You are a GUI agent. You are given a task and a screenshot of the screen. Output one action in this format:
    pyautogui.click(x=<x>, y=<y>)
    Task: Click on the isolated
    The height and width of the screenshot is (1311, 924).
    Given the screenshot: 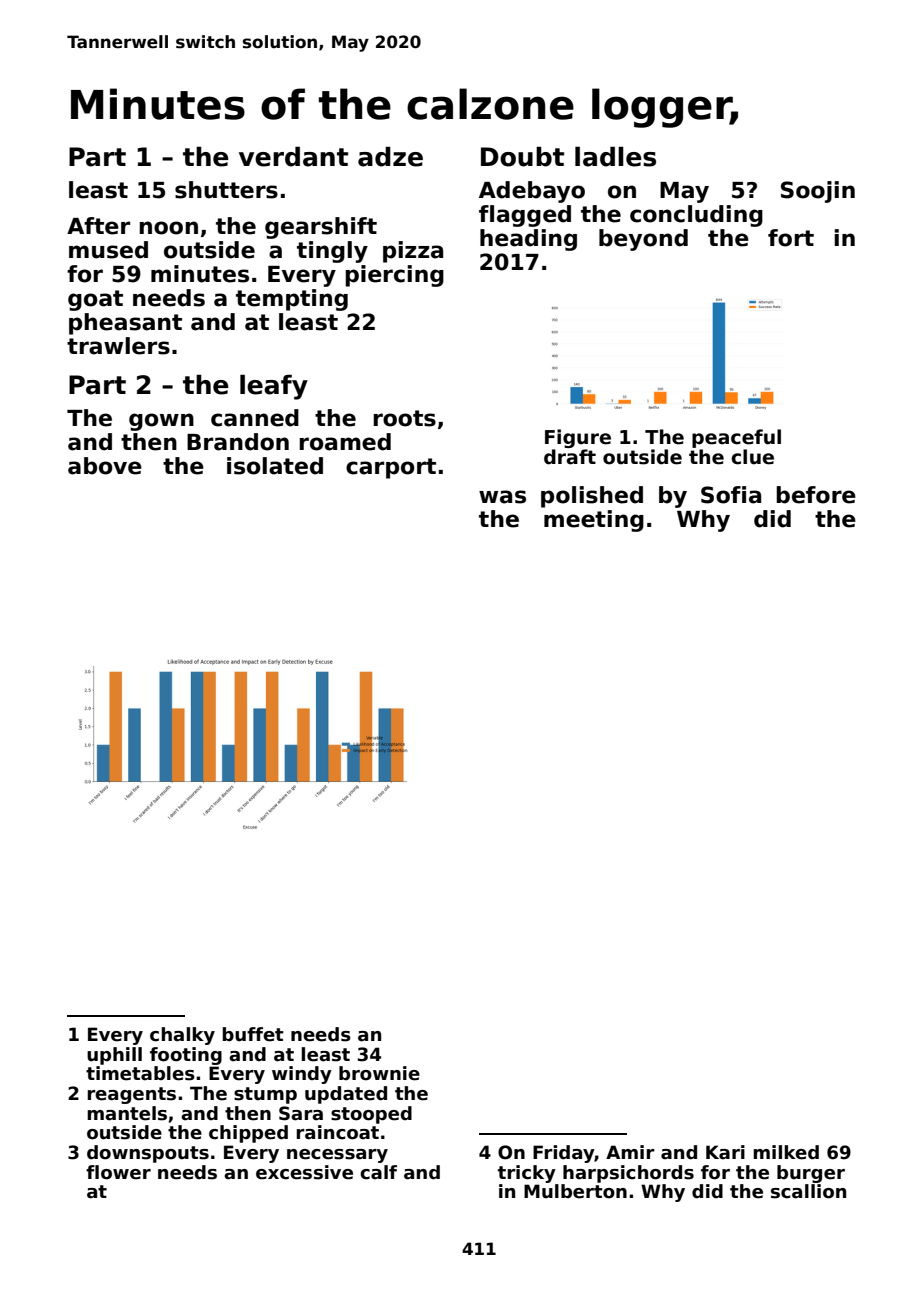 What is the action you would take?
    pyautogui.click(x=275, y=466)
